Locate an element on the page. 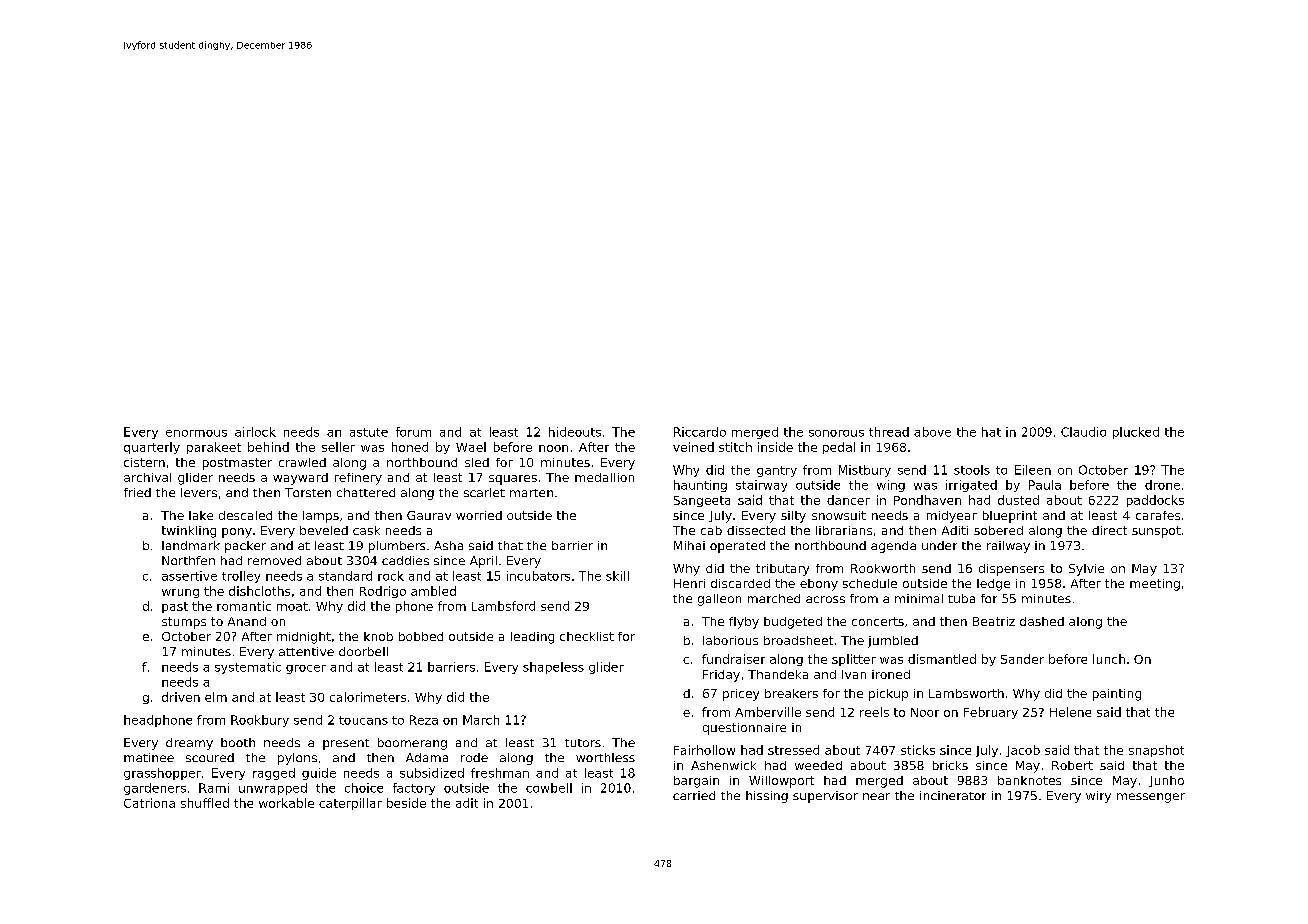 This image has width=1308, height=924. meeting is located at coordinates (1155, 585).
